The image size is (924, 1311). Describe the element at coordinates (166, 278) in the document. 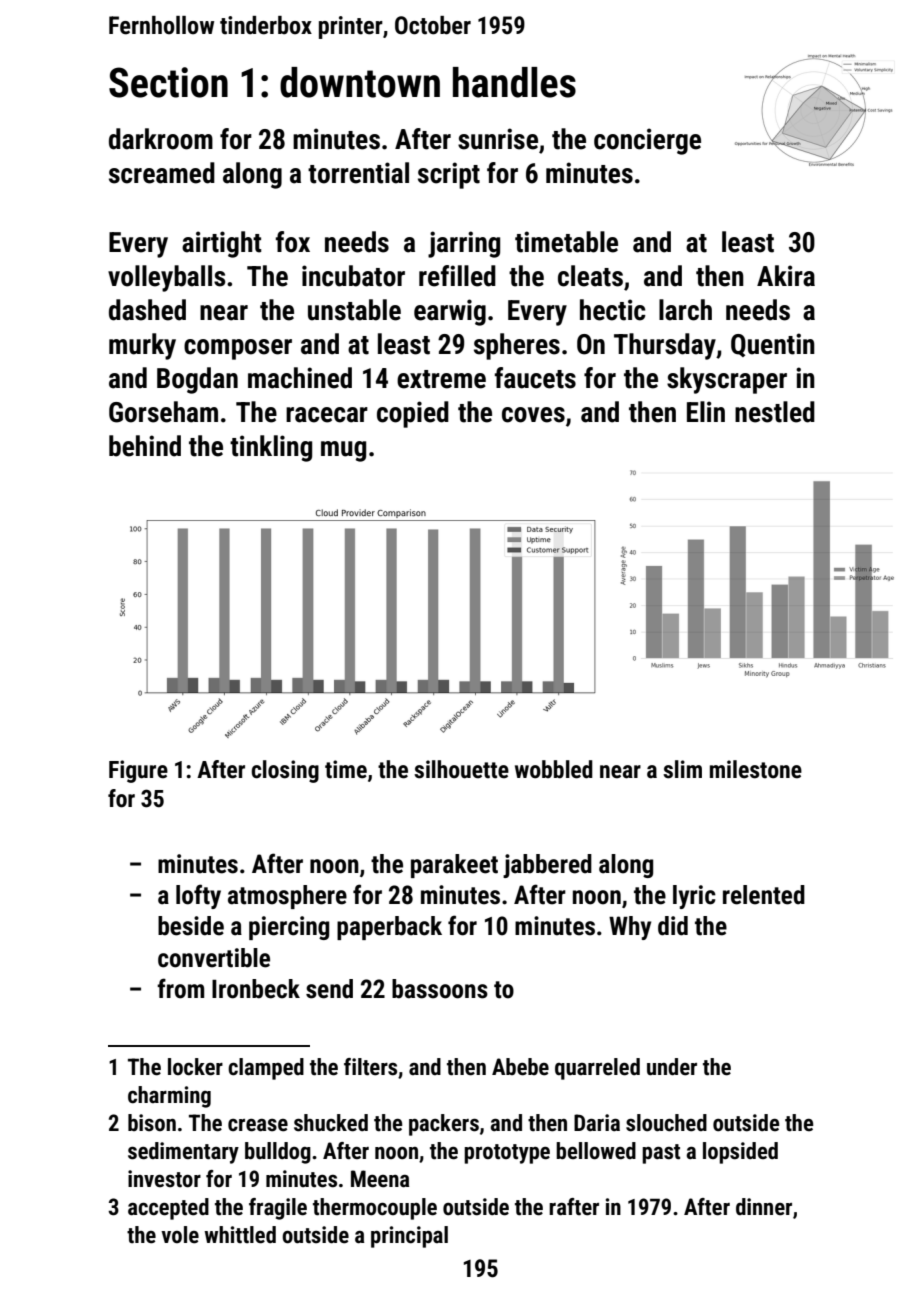

I see `volleyballs` at that location.
